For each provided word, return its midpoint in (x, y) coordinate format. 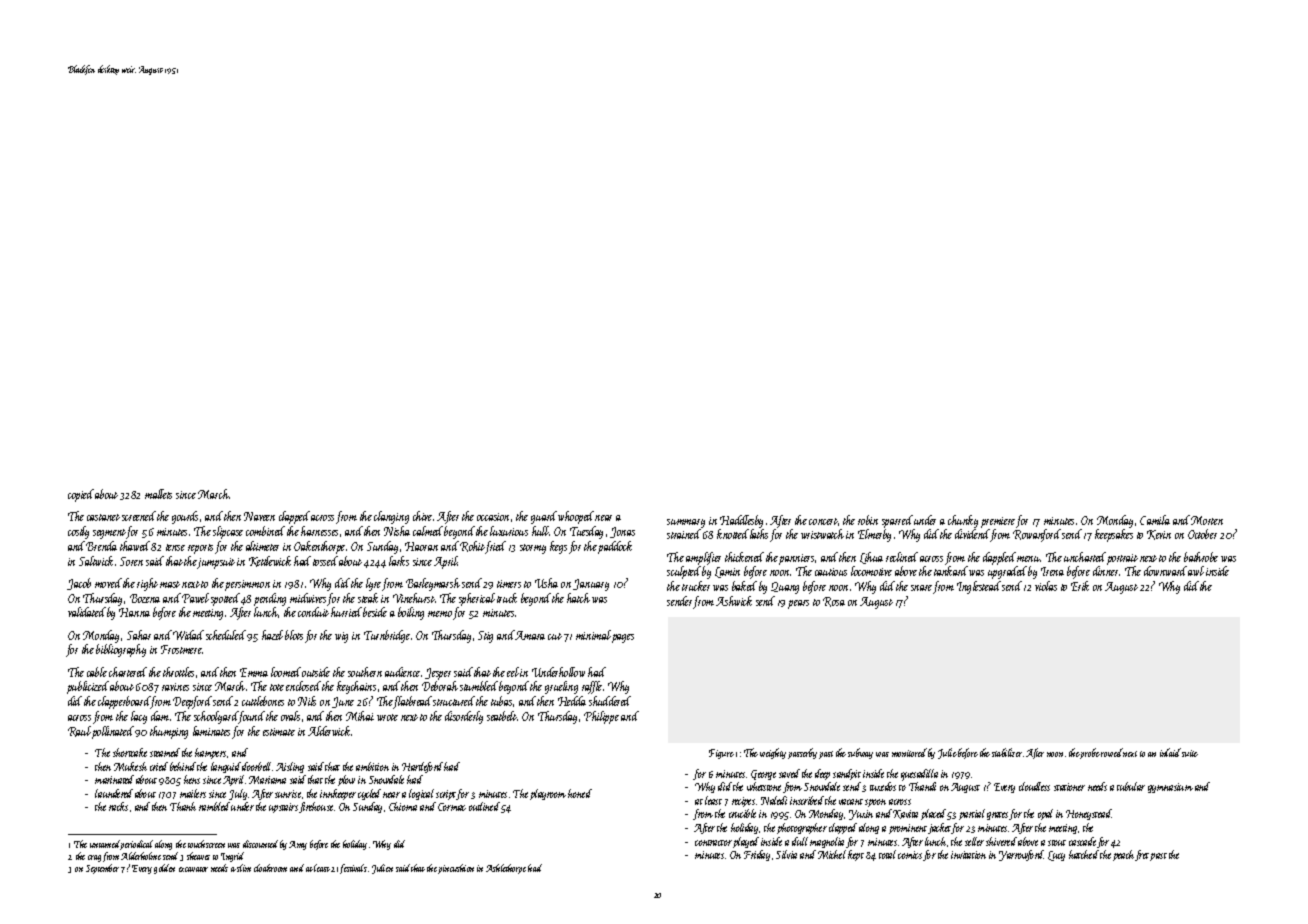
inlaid (1170, 752)
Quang (785, 588)
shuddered (610, 701)
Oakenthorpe (319, 547)
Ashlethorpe (506, 869)
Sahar (139, 635)
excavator (193, 869)
